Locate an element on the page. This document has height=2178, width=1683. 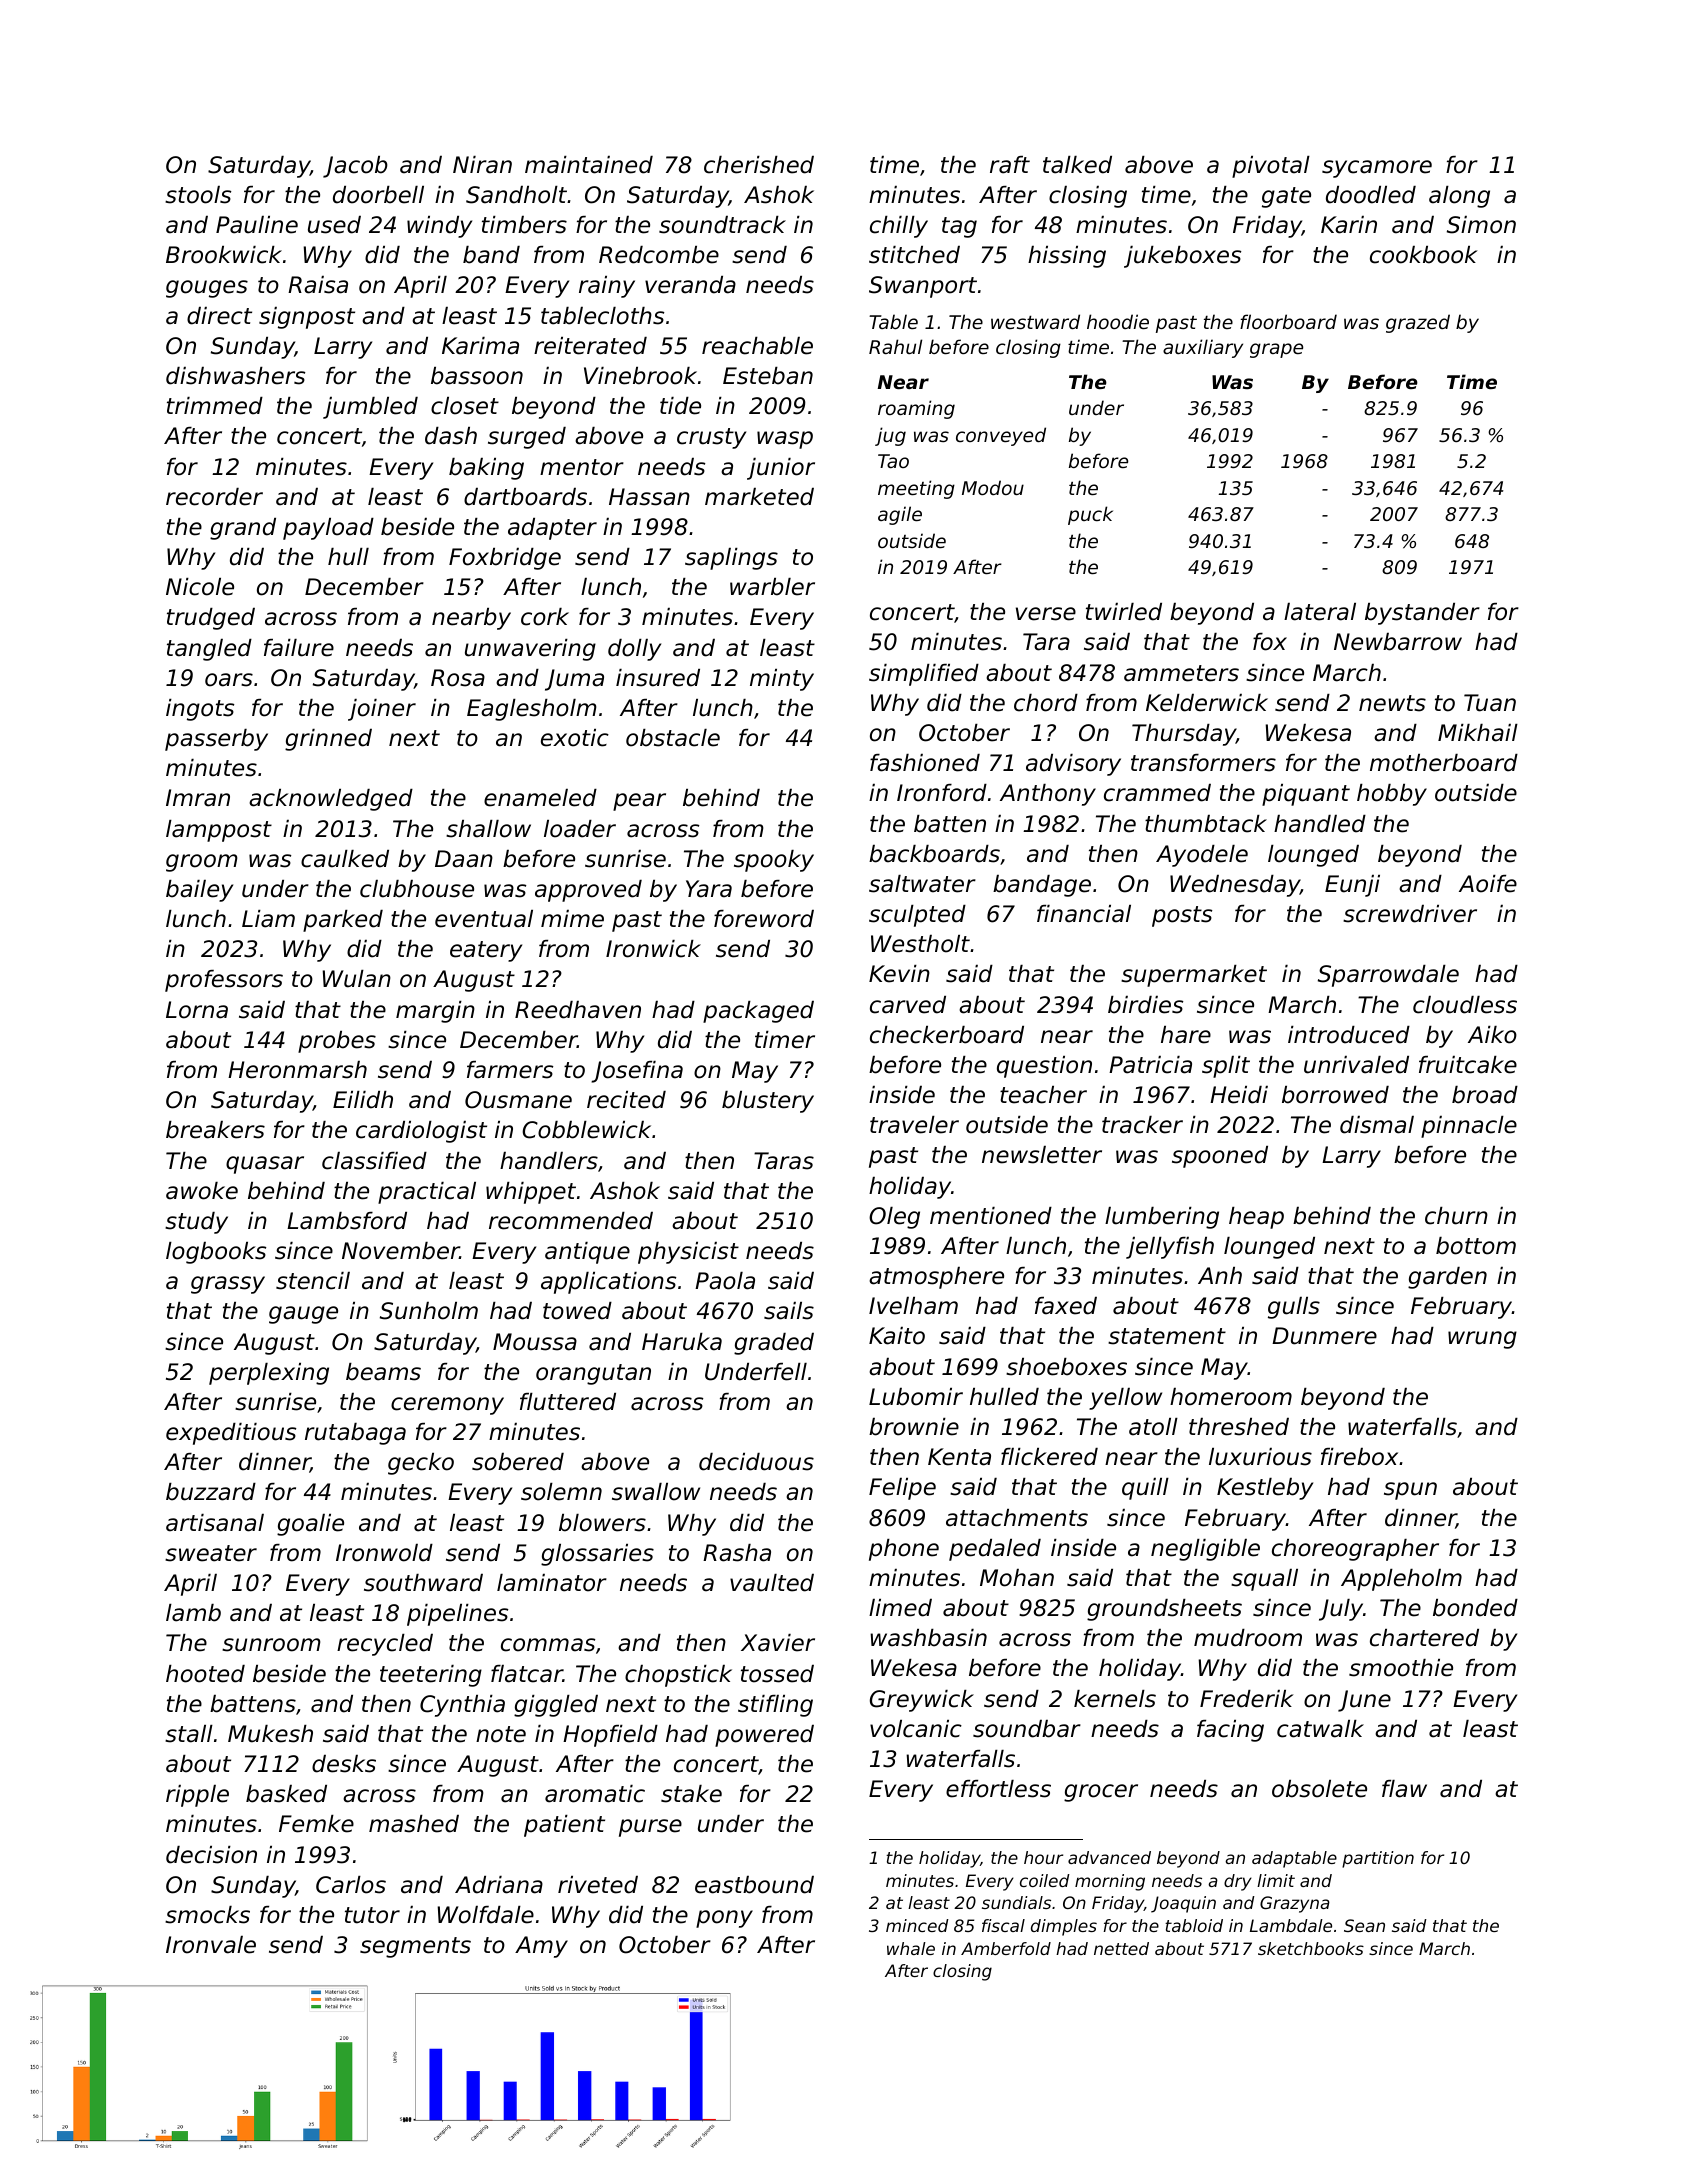
Ironvale is located at coordinates (211, 1945).
